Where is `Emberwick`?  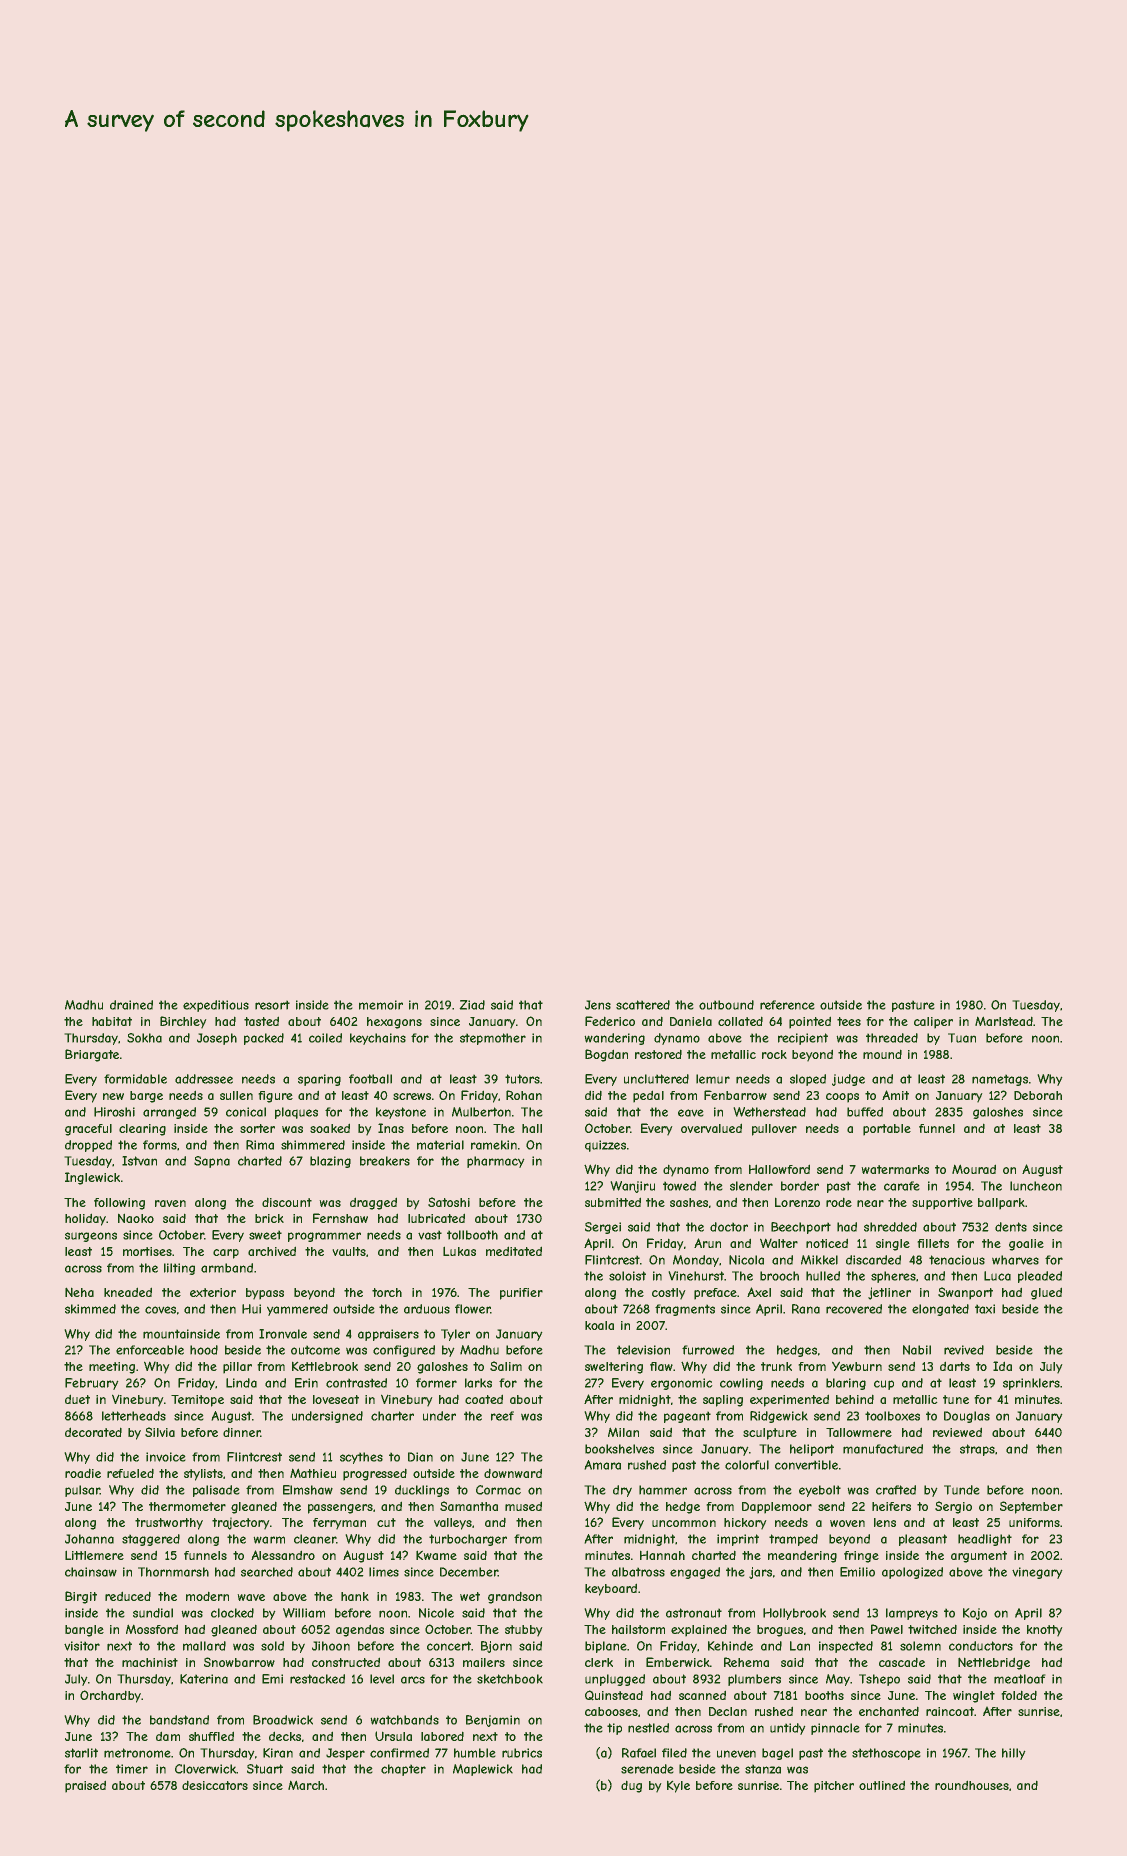
Emberwick is located at coordinates (678, 1662).
